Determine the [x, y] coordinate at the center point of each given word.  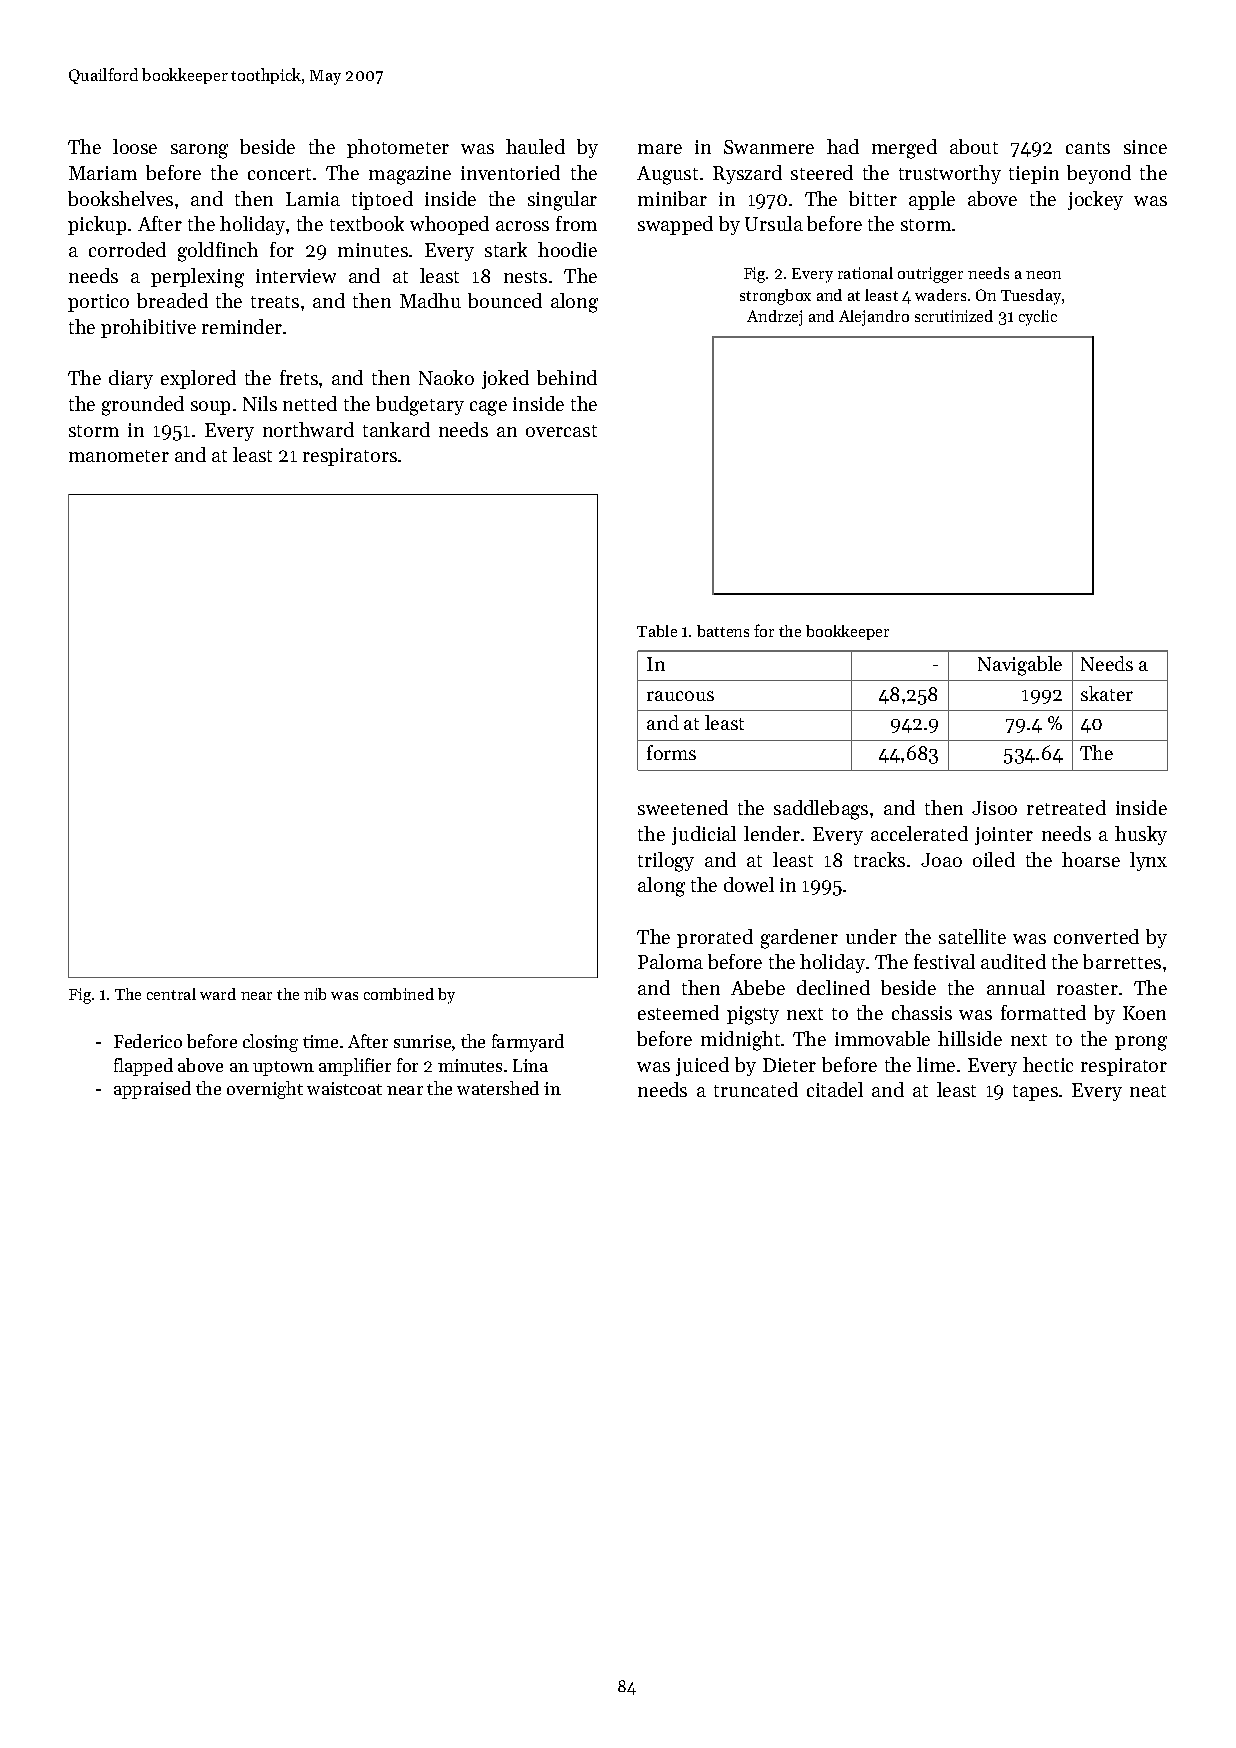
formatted [1043, 1012]
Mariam [103, 173]
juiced [702, 1066]
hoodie [567, 249]
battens [723, 631]
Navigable [1020, 666]
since [1145, 147]
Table [657, 631]
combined [399, 994]
